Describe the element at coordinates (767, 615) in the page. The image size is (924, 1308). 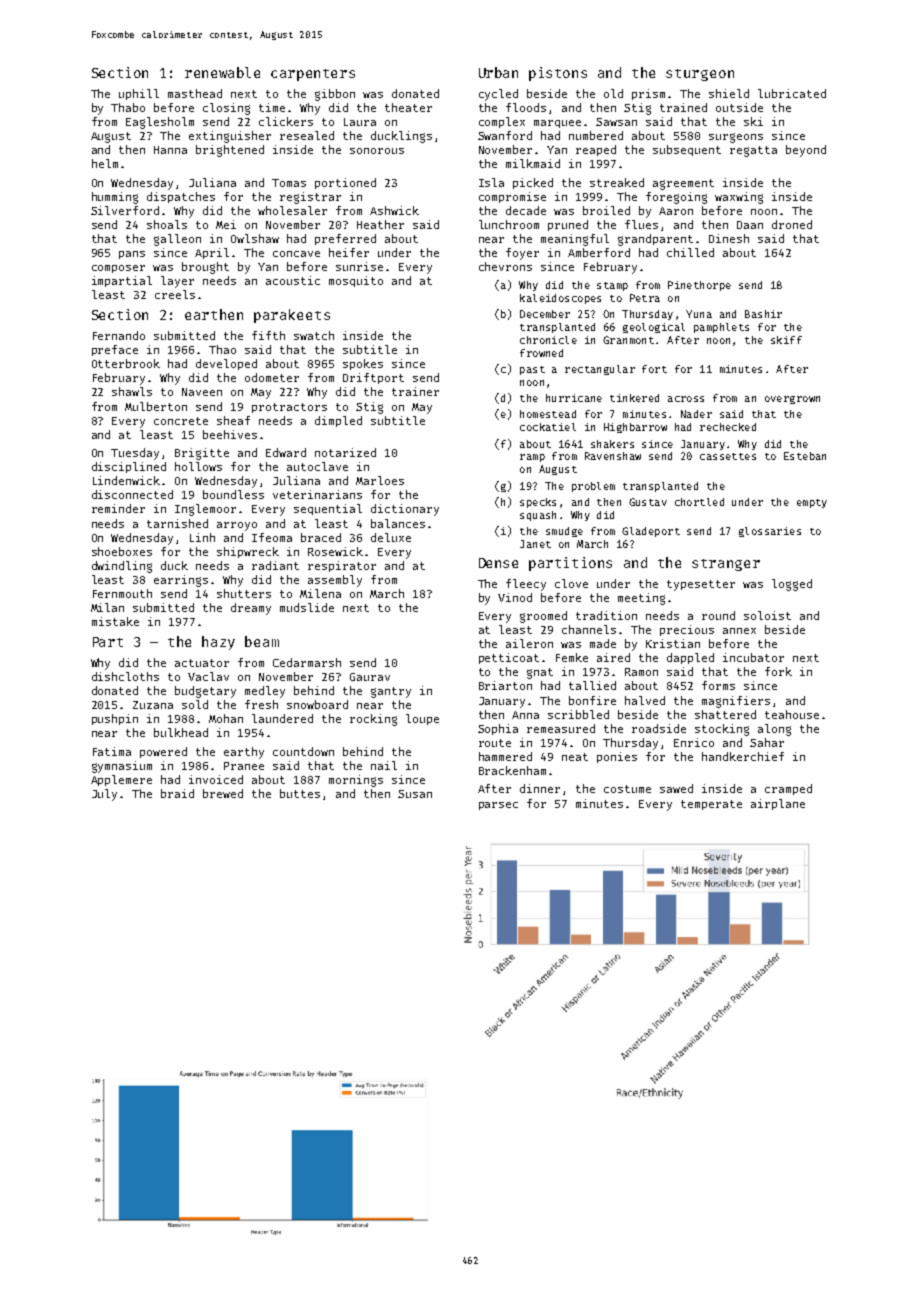
I see `soloist` at that location.
